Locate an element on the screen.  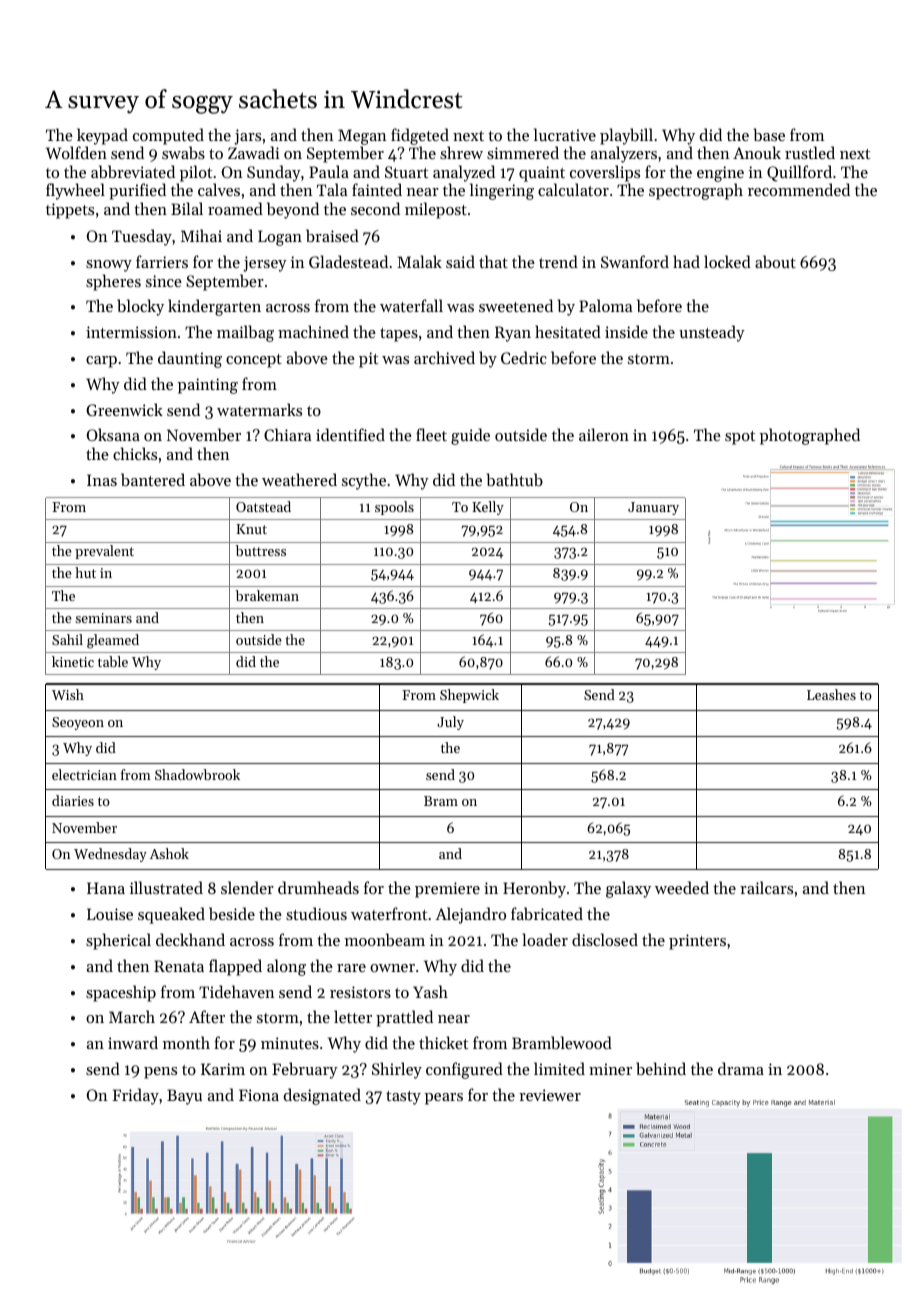
Ashok is located at coordinates (169, 853).
